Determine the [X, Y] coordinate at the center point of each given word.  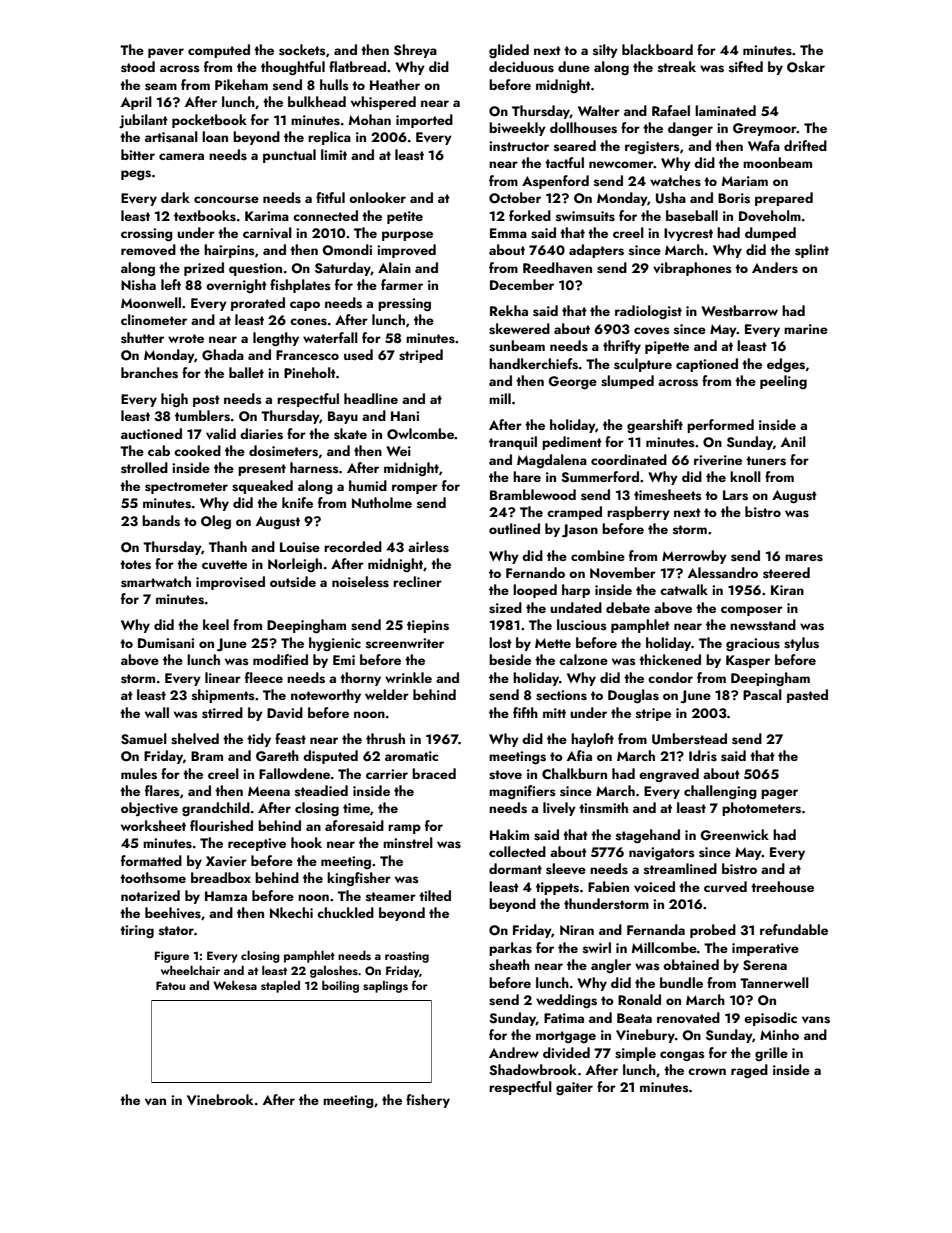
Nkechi [291, 912]
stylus [801, 644]
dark [175, 197]
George [572, 383]
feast [290, 739]
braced [434, 773]
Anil [793, 441]
